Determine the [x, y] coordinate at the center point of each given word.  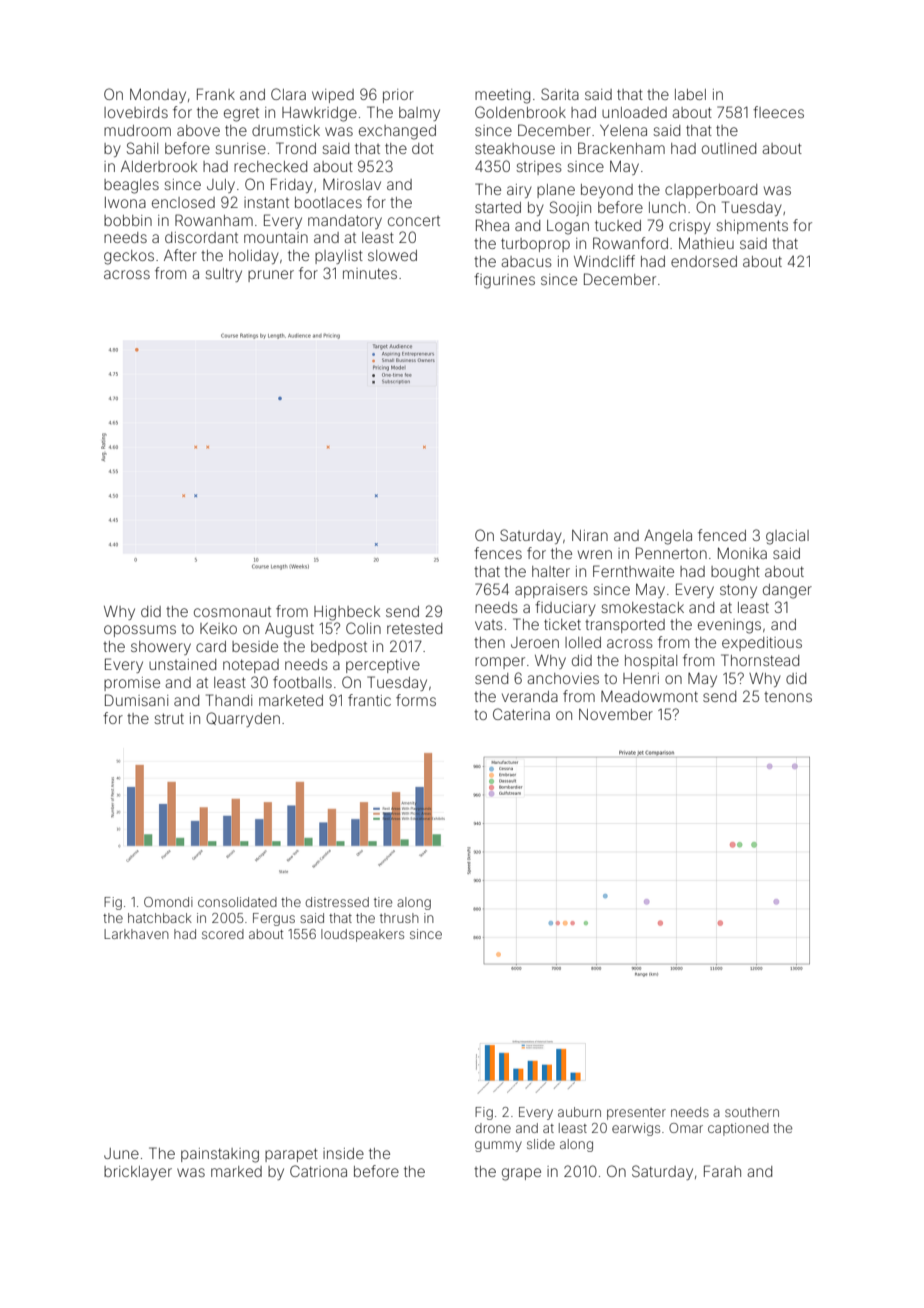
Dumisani [136, 700]
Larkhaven [136, 934]
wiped [333, 96]
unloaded [634, 112]
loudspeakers [362, 935]
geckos [129, 257]
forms [416, 700]
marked [236, 1171]
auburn [579, 1112]
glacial [787, 537]
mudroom [137, 130]
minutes [370, 273]
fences [498, 553]
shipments [752, 227]
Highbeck [347, 613]
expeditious [762, 644]
